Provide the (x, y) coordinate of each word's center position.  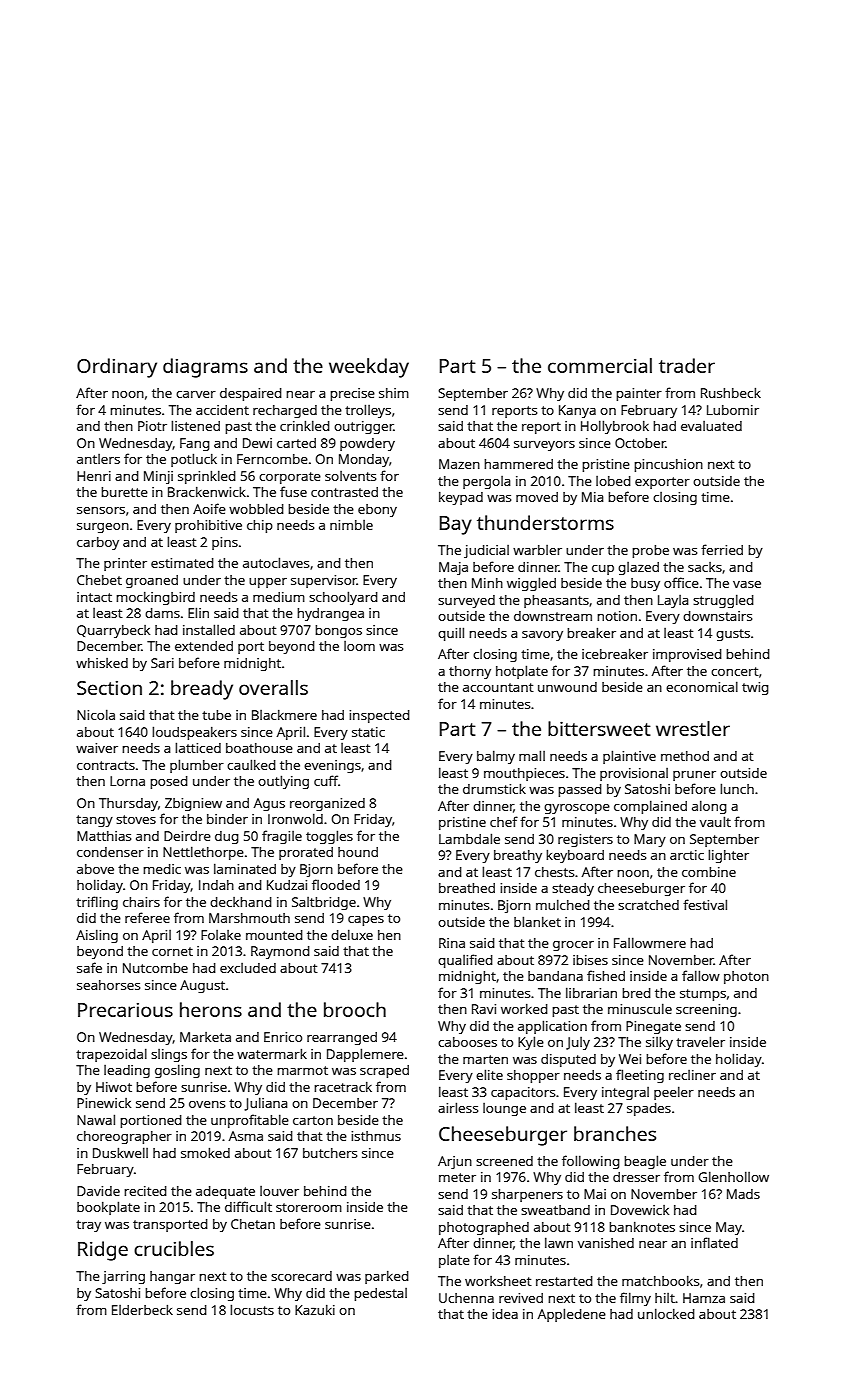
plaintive (629, 757)
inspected (379, 716)
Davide (98, 1191)
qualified (465, 961)
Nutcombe (155, 968)
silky (659, 1043)
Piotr (152, 426)
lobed (613, 481)
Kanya (577, 411)
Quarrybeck (113, 631)
